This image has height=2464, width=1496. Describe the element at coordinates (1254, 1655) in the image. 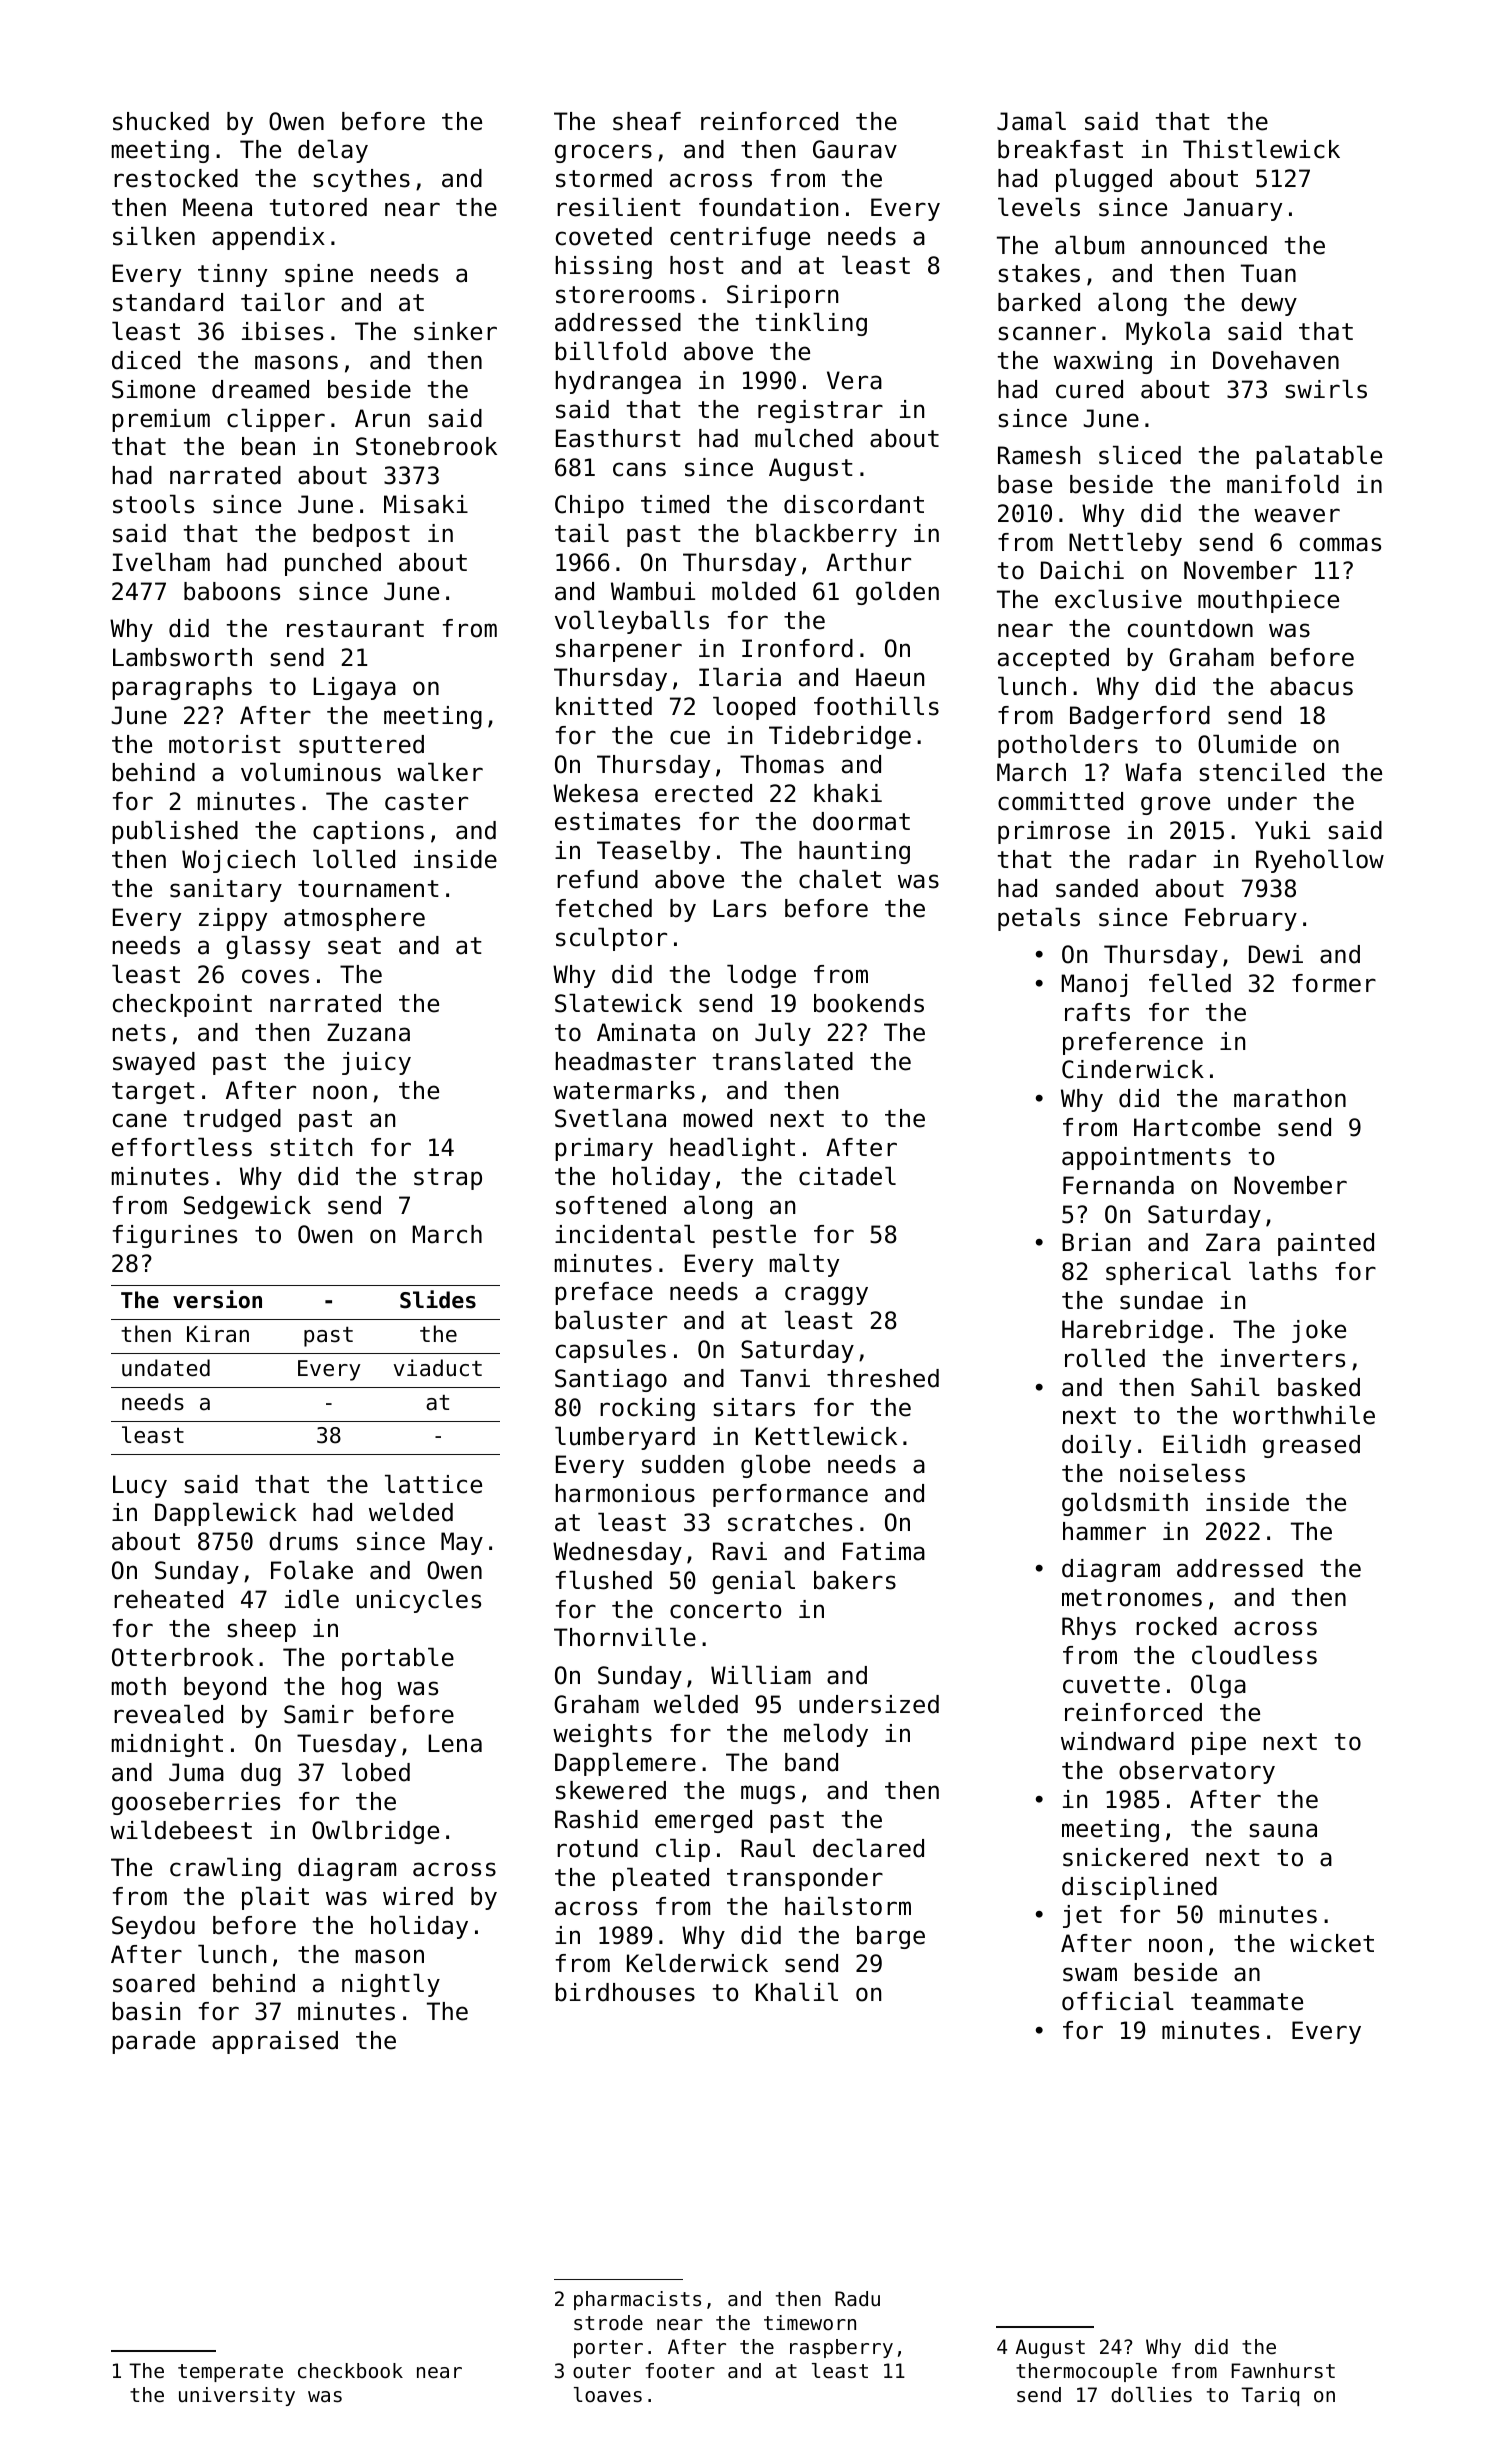

I see `cloudless` at that location.
